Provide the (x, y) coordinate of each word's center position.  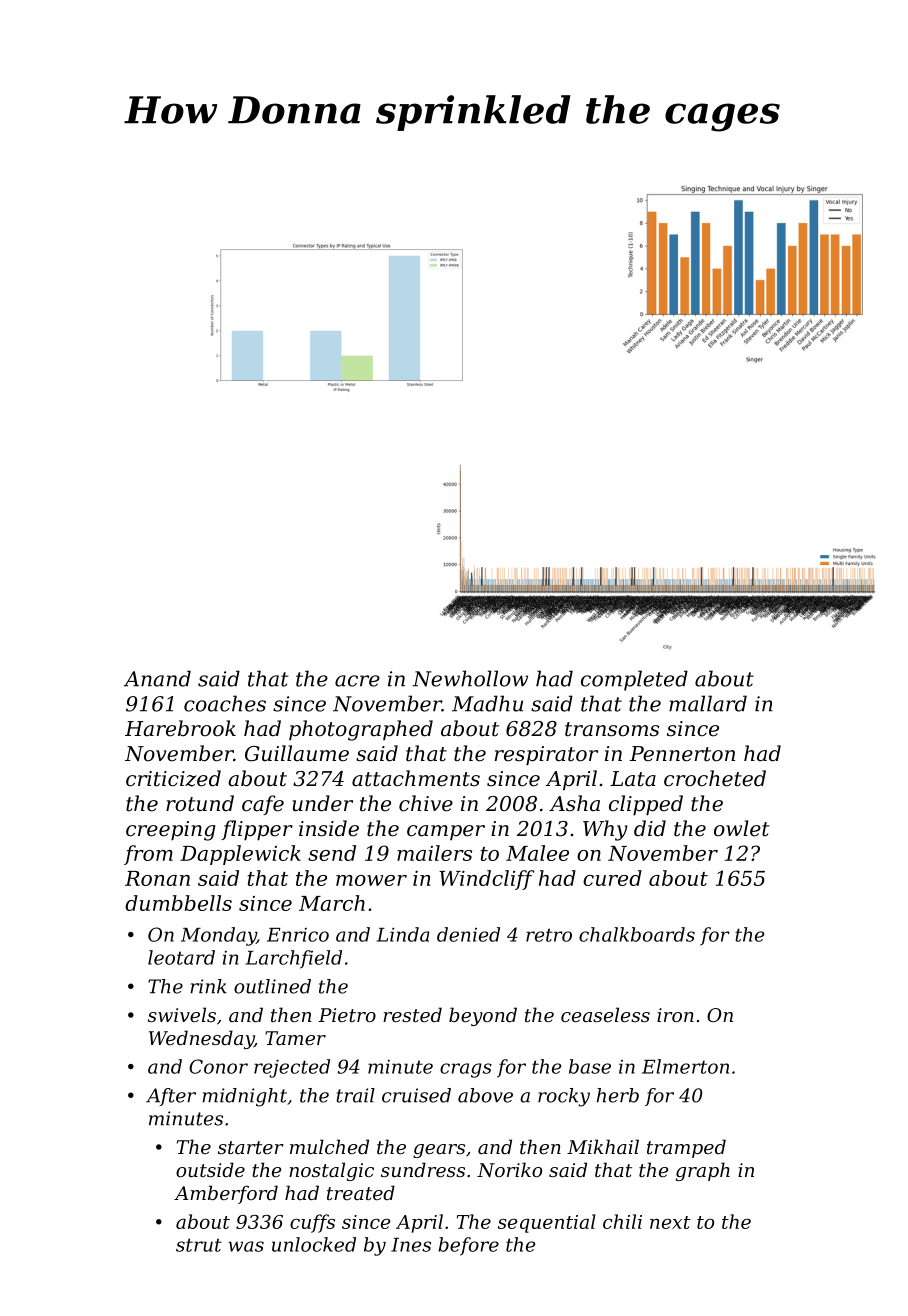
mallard (708, 703)
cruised (416, 1095)
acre (357, 681)
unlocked (314, 1244)
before (469, 1246)
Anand (157, 678)
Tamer (295, 1038)
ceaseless (605, 1014)
